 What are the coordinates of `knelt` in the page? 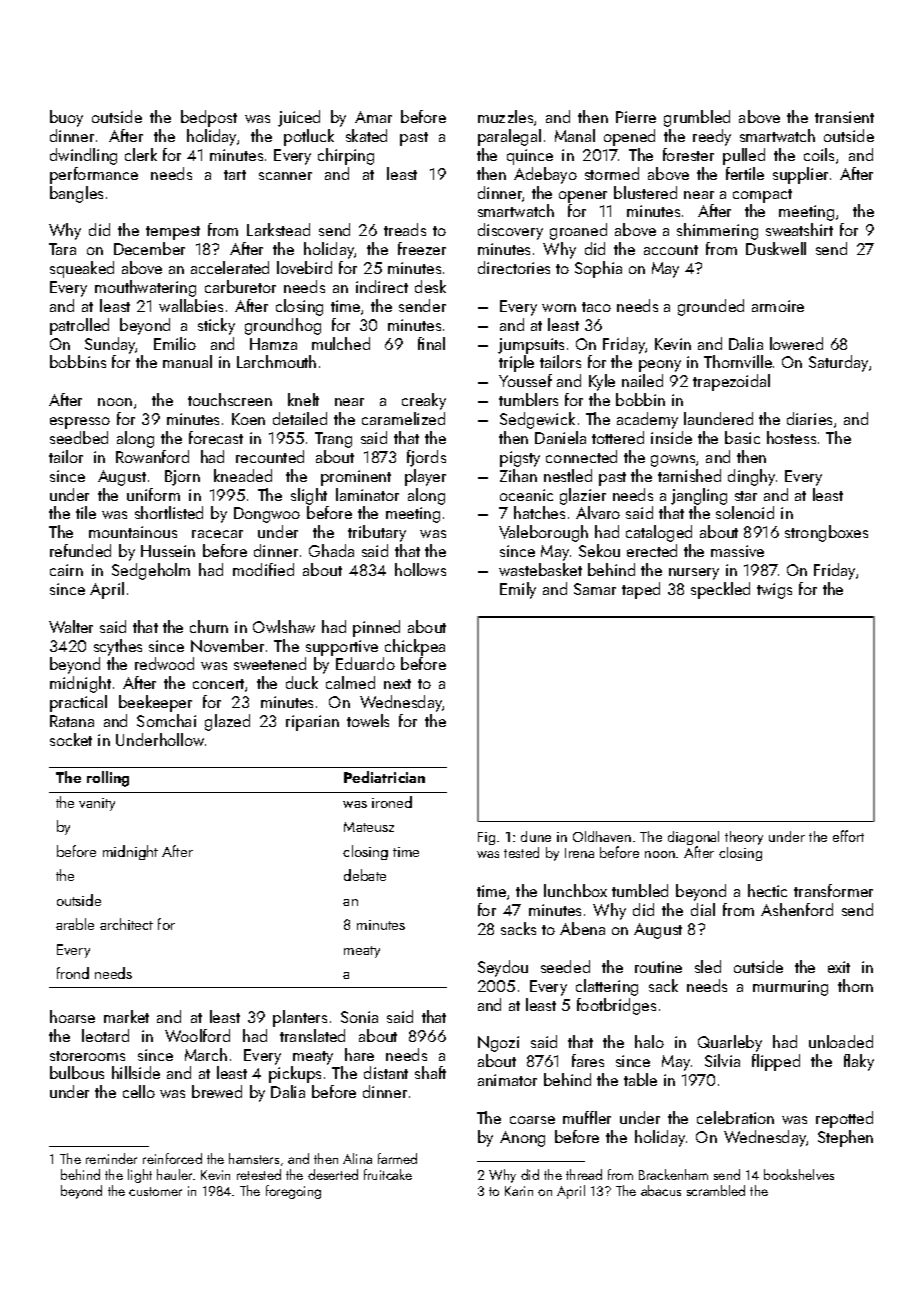 It's located at (303, 399).
